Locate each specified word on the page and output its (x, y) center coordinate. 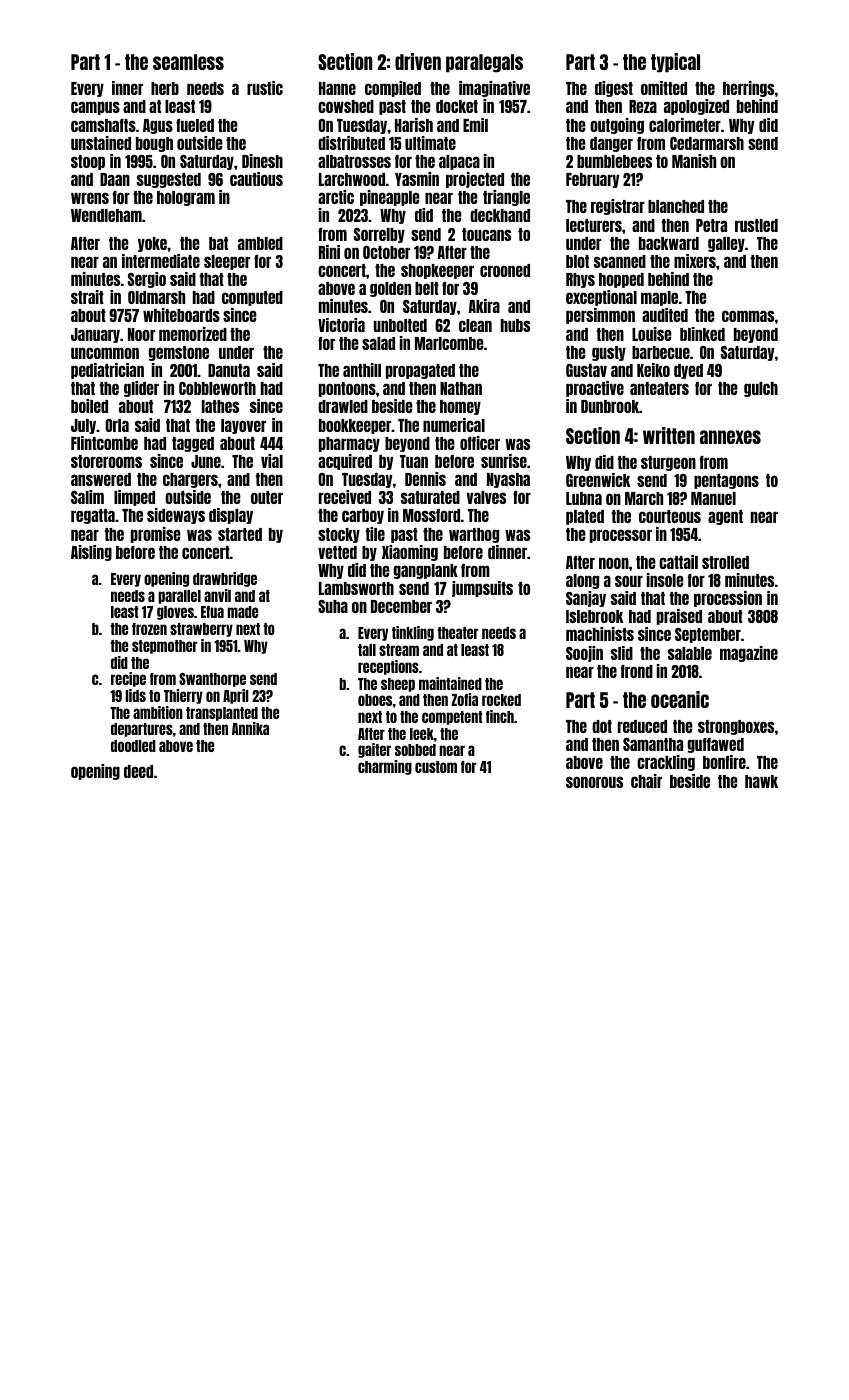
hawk (761, 781)
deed (138, 771)
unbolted (400, 325)
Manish (694, 161)
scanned (620, 261)
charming (385, 767)
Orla (117, 425)
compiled (393, 89)
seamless (188, 62)
